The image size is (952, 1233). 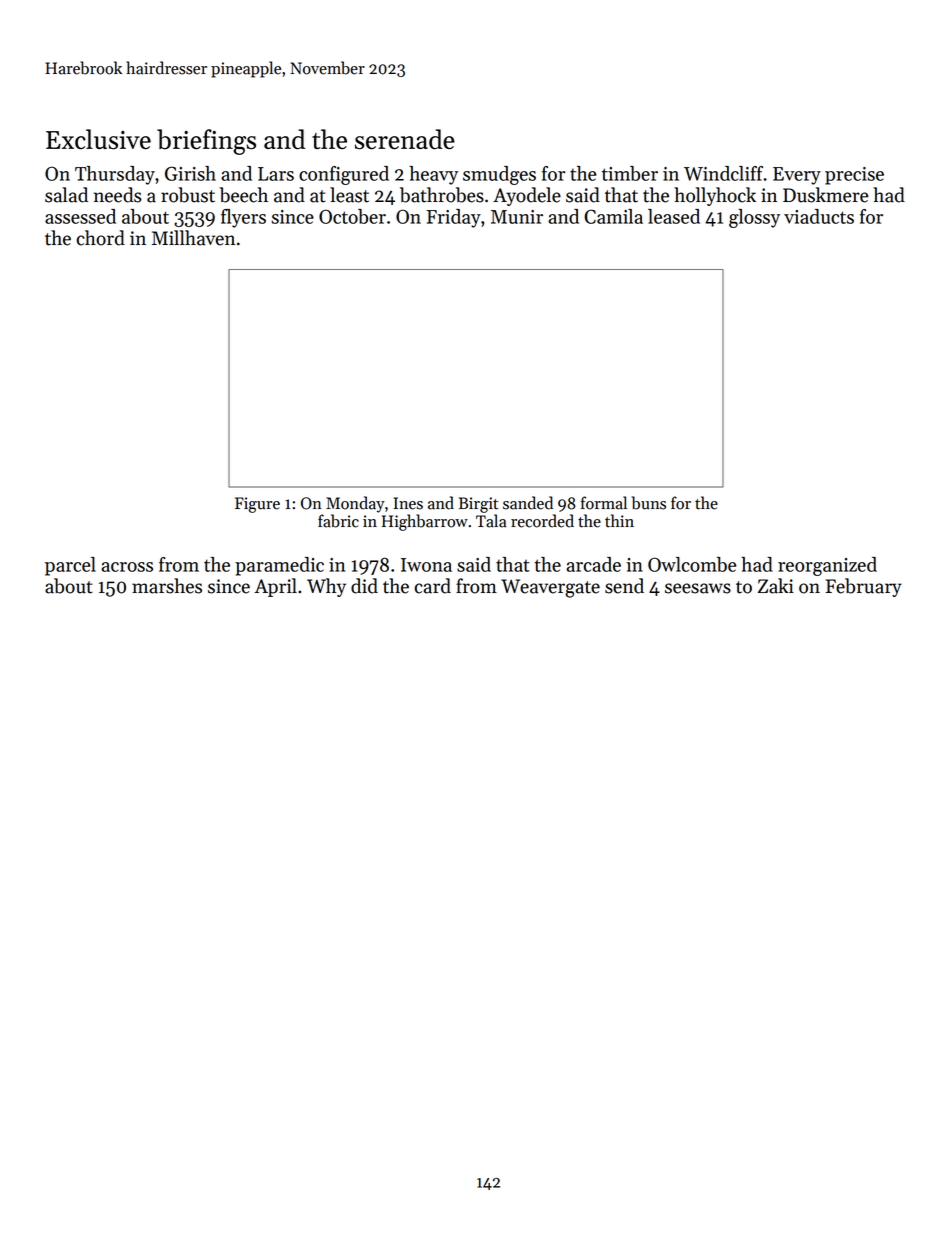 What do you see at coordinates (854, 176) in the image?
I see `precise` at bounding box center [854, 176].
